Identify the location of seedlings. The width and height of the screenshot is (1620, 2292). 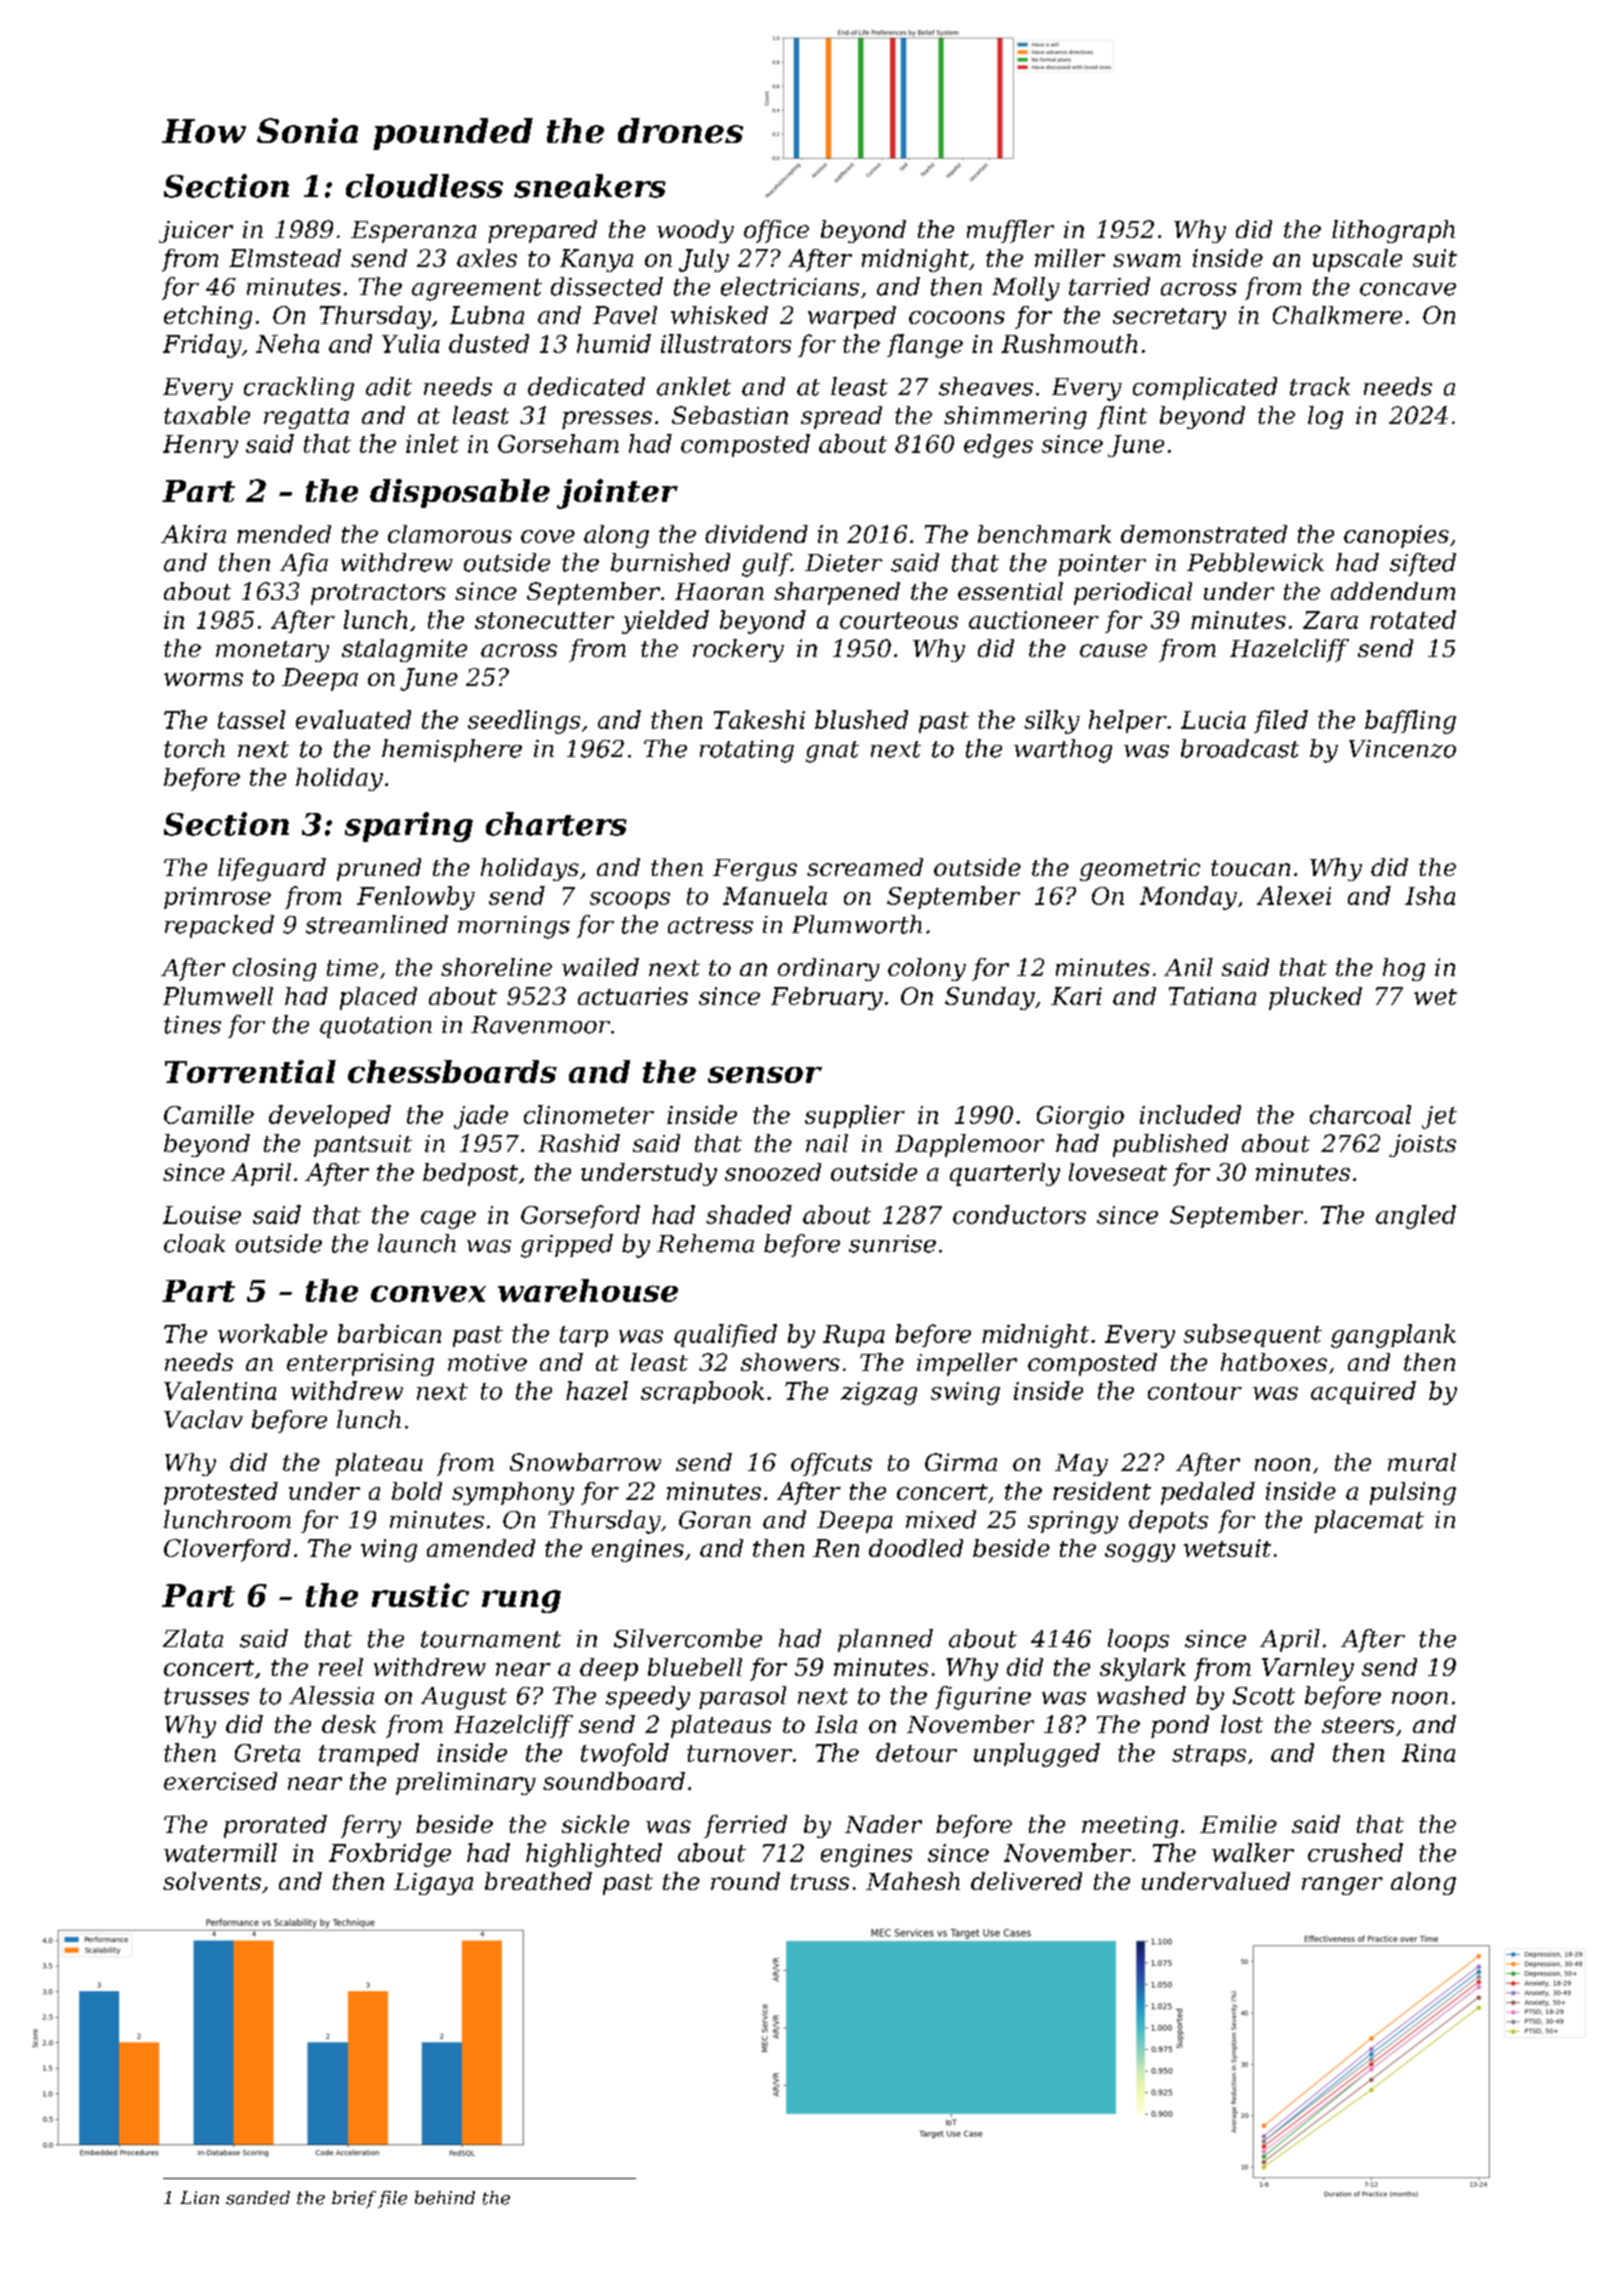
(524, 722).
